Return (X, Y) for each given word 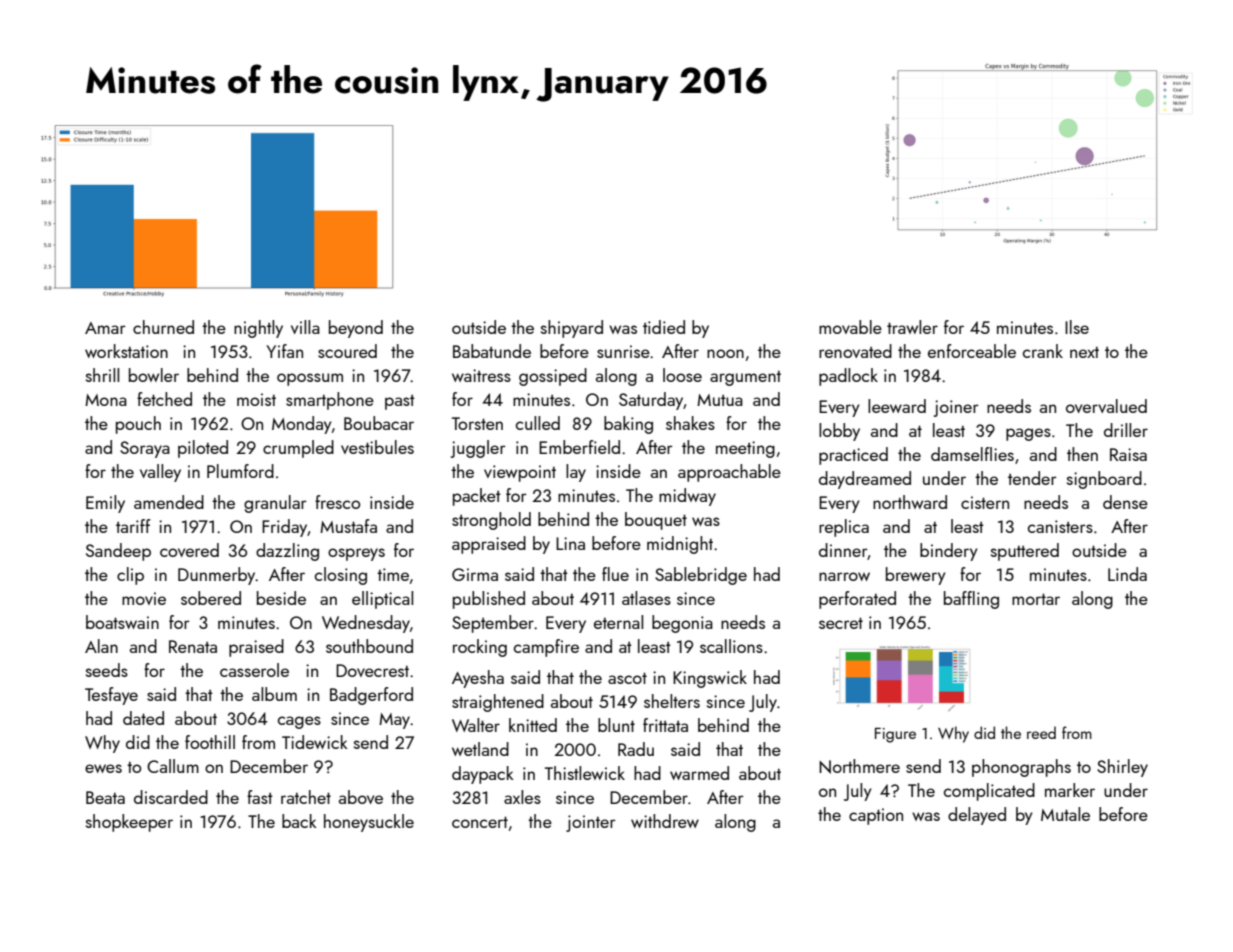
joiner (956, 408)
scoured (347, 351)
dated (143, 718)
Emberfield (579, 447)
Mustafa (348, 526)
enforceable (972, 351)
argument (745, 378)
